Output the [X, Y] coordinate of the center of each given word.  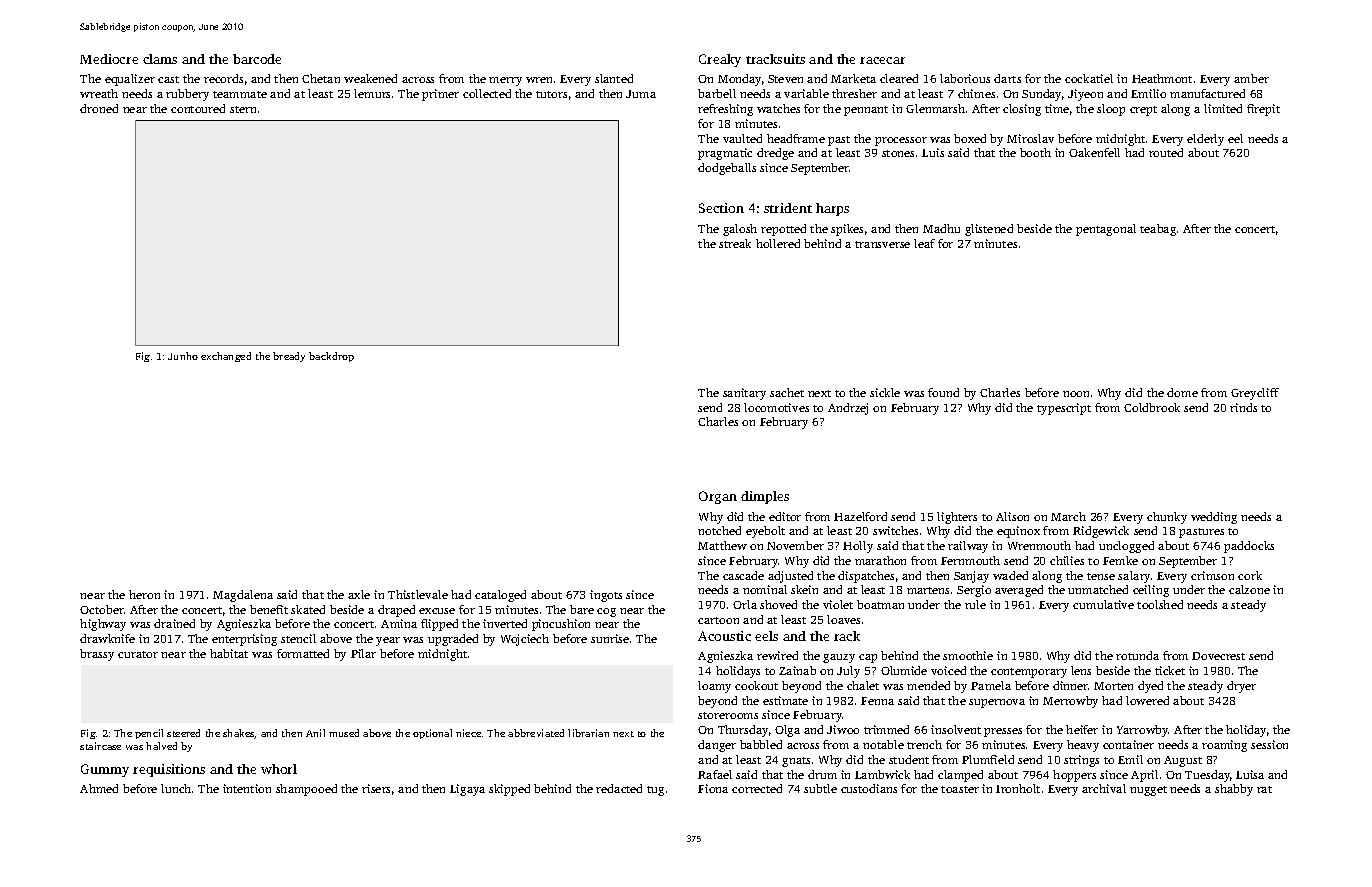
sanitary [744, 394]
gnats [796, 762]
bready [289, 357]
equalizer [130, 80]
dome [1182, 392]
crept [1143, 111]
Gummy [105, 770]
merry [505, 81]
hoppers [1074, 776]
